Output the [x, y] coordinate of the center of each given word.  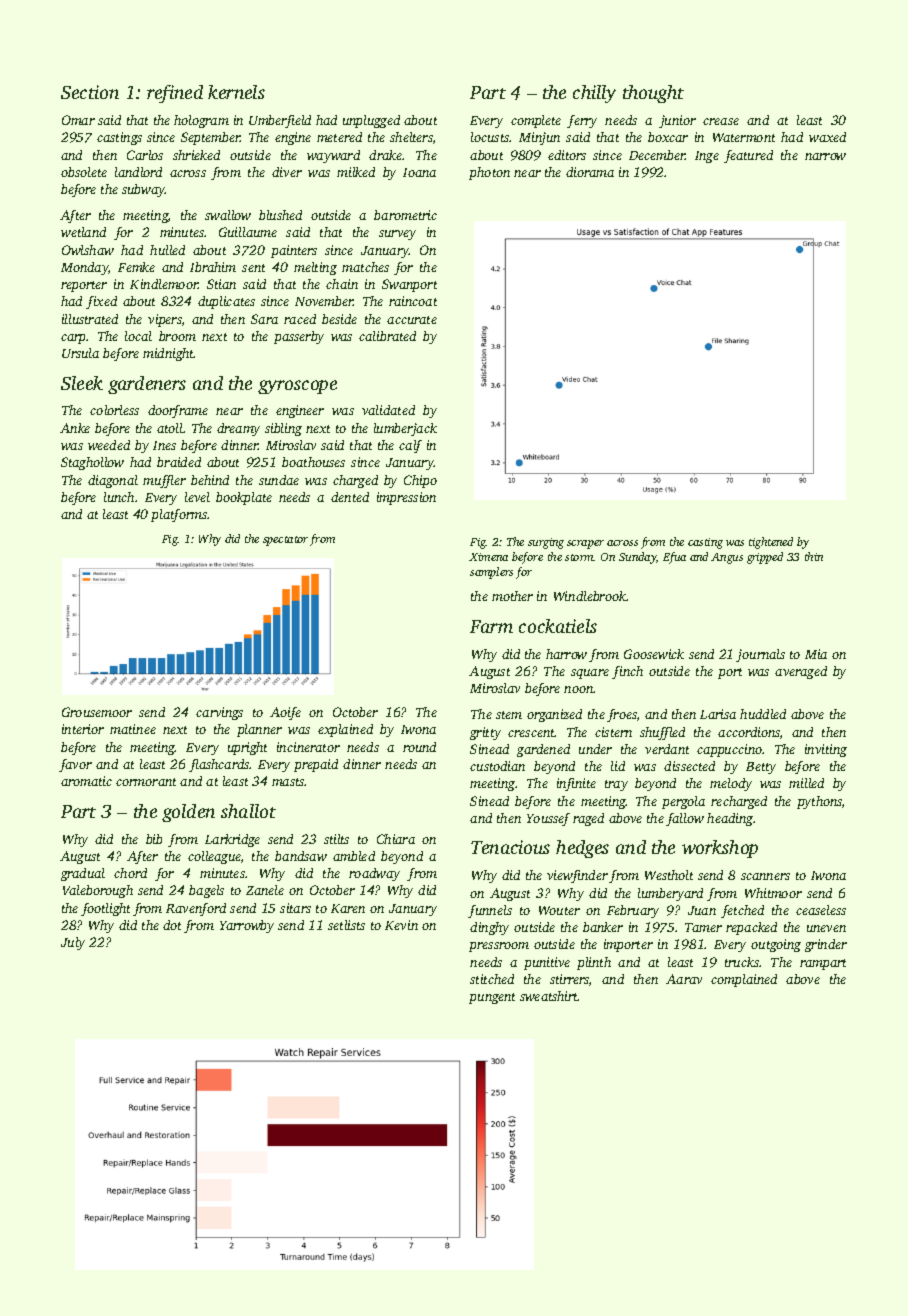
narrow [825, 156]
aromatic [86, 781]
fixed [101, 302]
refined [175, 94]
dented [350, 497]
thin [814, 556]
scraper [585, 544]
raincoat [413, 301]
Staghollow [92, 463]
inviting [826, 750]
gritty [485, 733]
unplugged [371, 121]
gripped [765, 558]
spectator [285, 541]
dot [172, 925]
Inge [707, 157]
